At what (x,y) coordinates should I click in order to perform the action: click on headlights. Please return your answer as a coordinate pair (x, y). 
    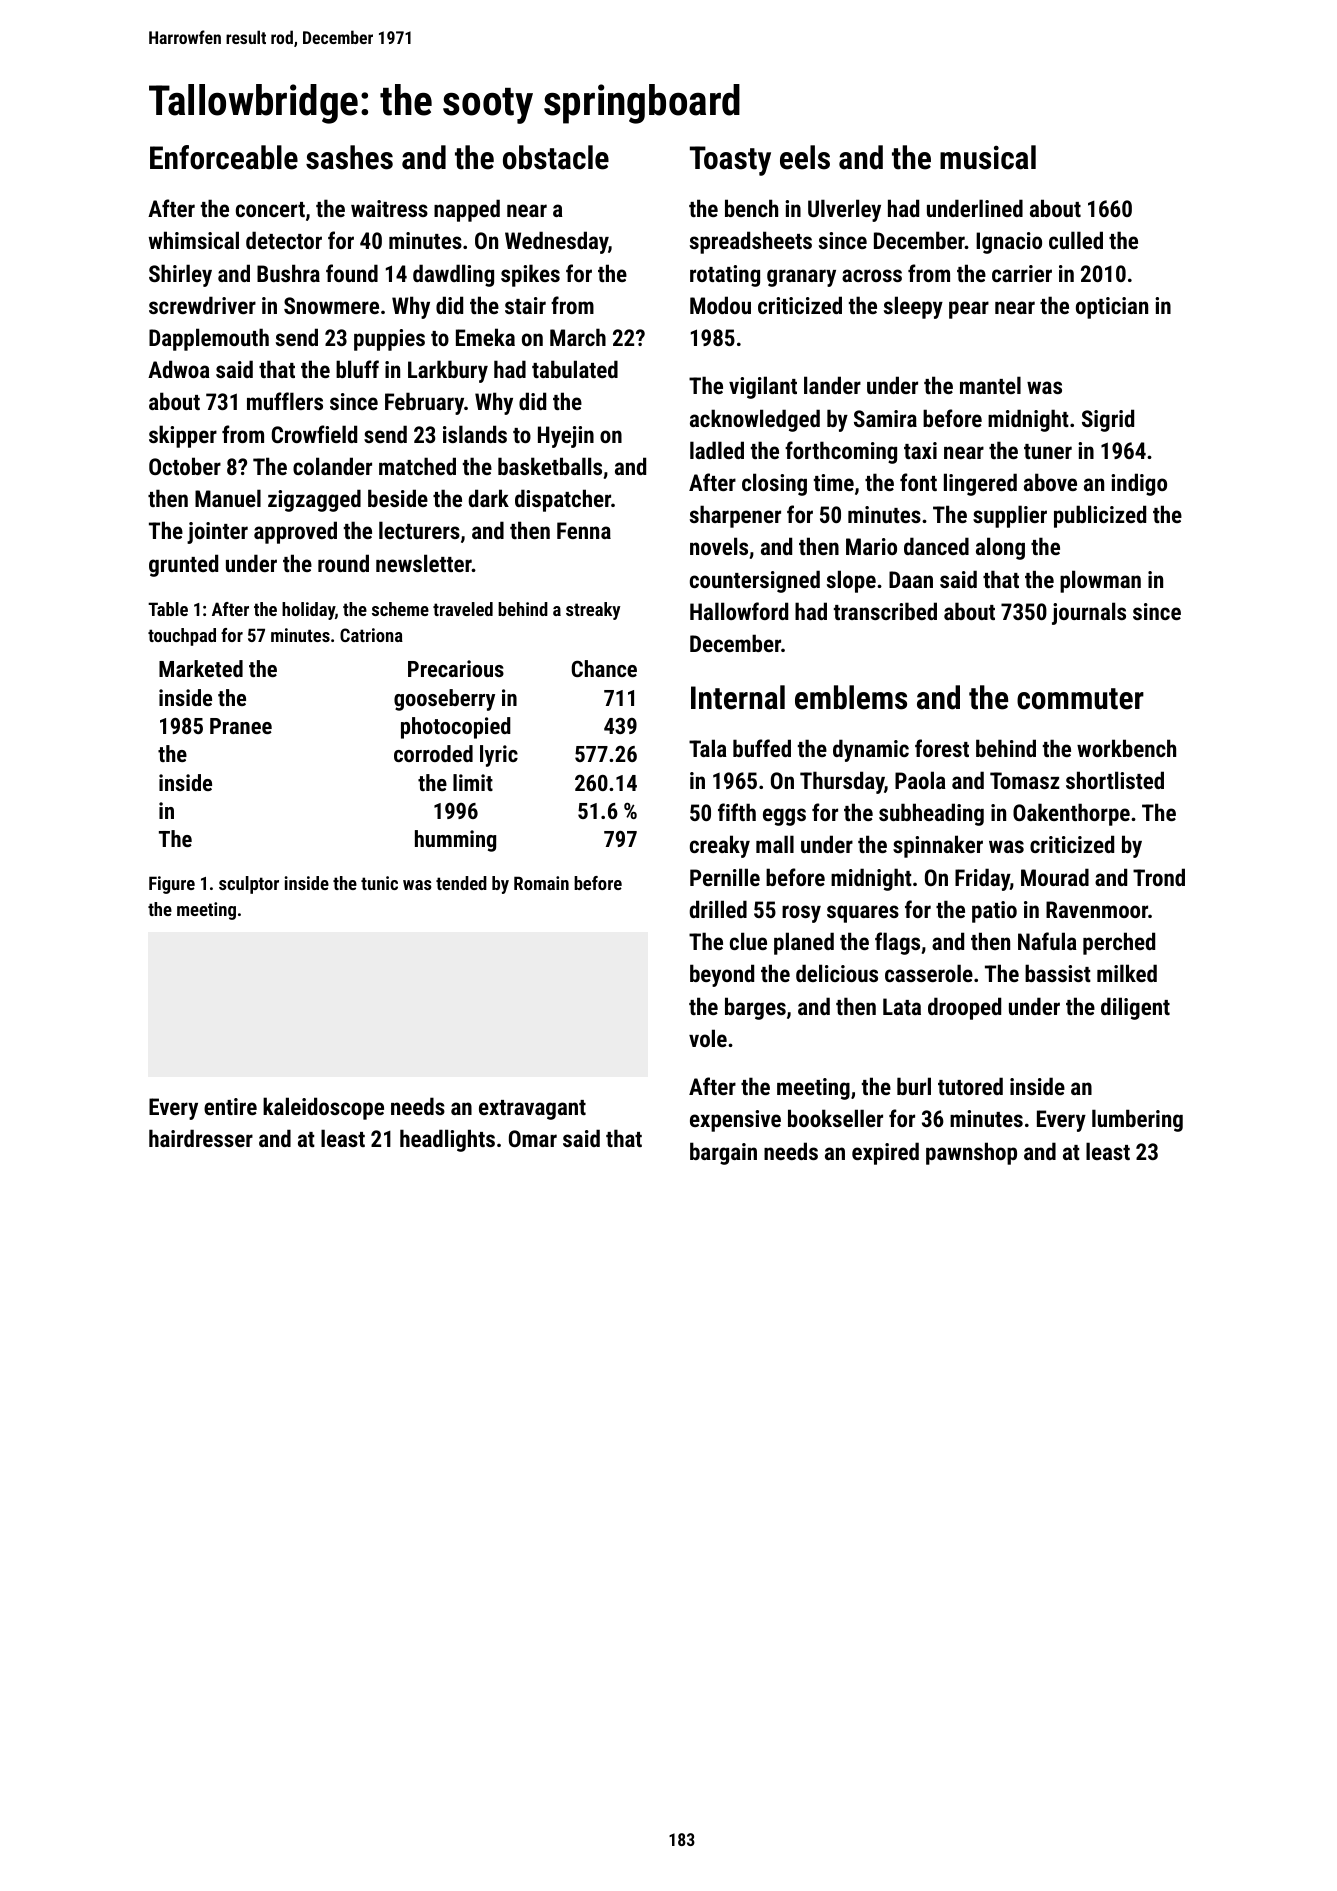
    Looking at the image, I should click on (447, 1140).
